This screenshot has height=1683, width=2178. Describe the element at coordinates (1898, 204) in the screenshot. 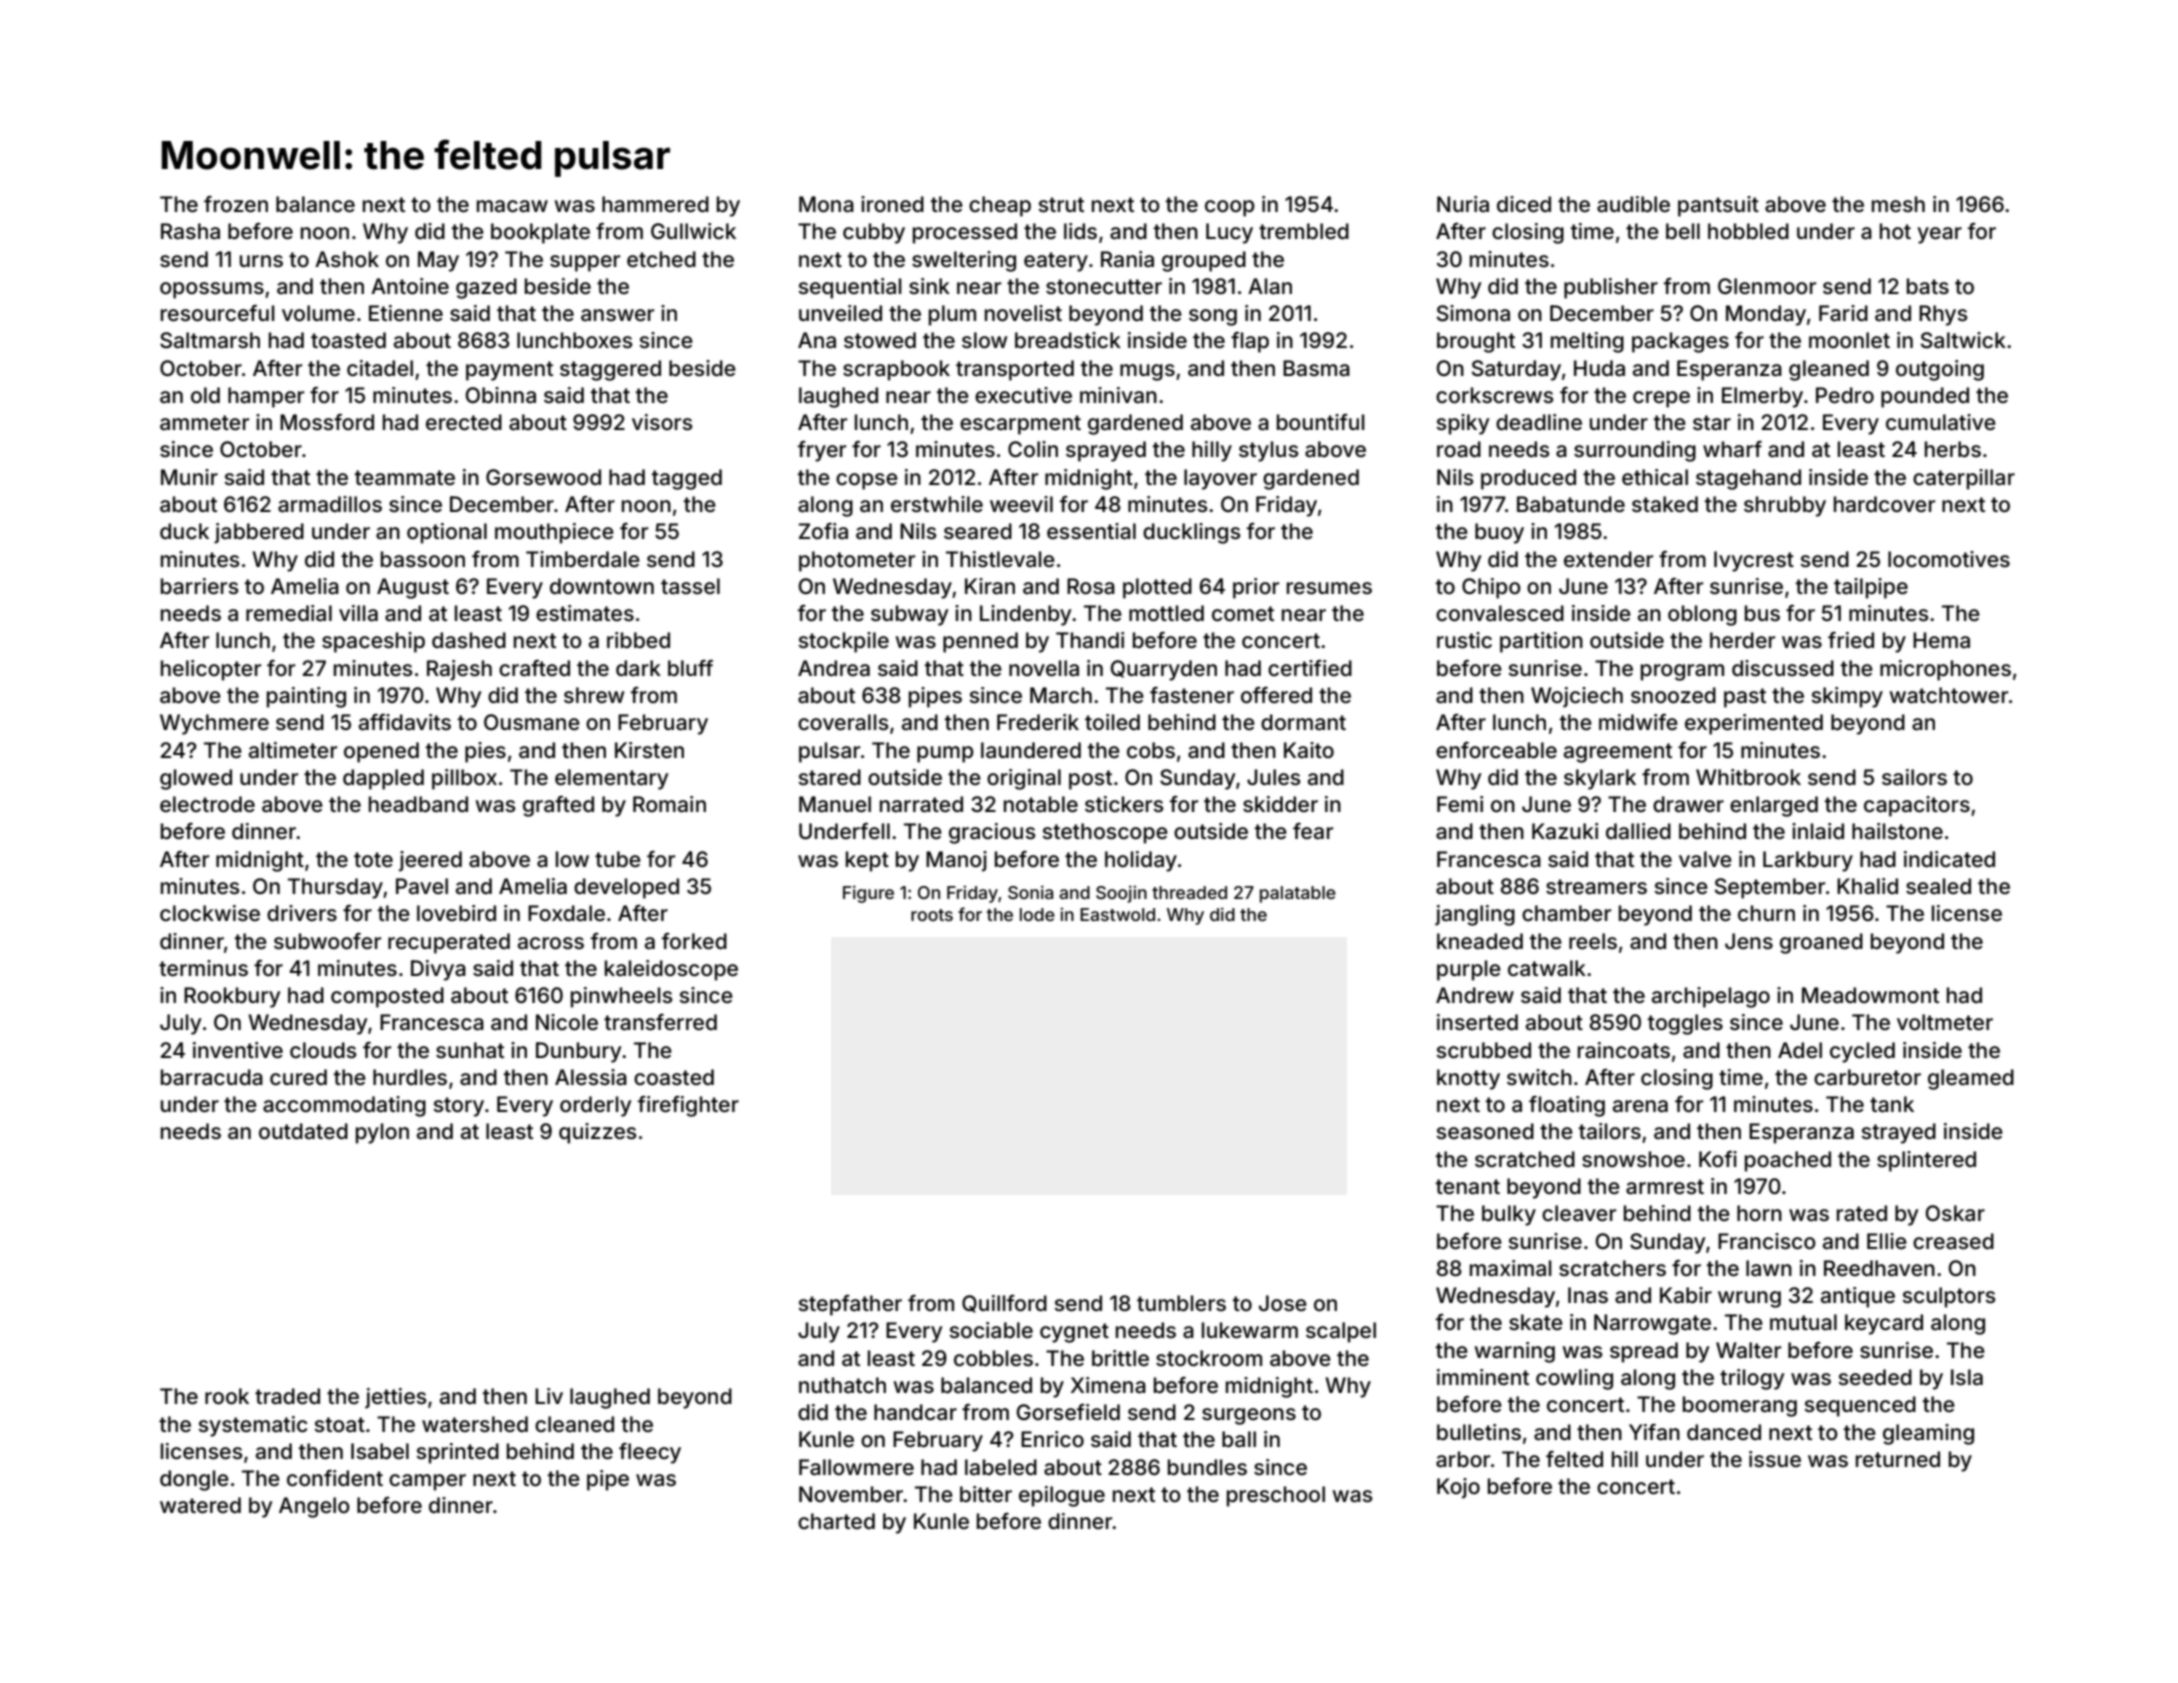

I see `mesh` at that location.
